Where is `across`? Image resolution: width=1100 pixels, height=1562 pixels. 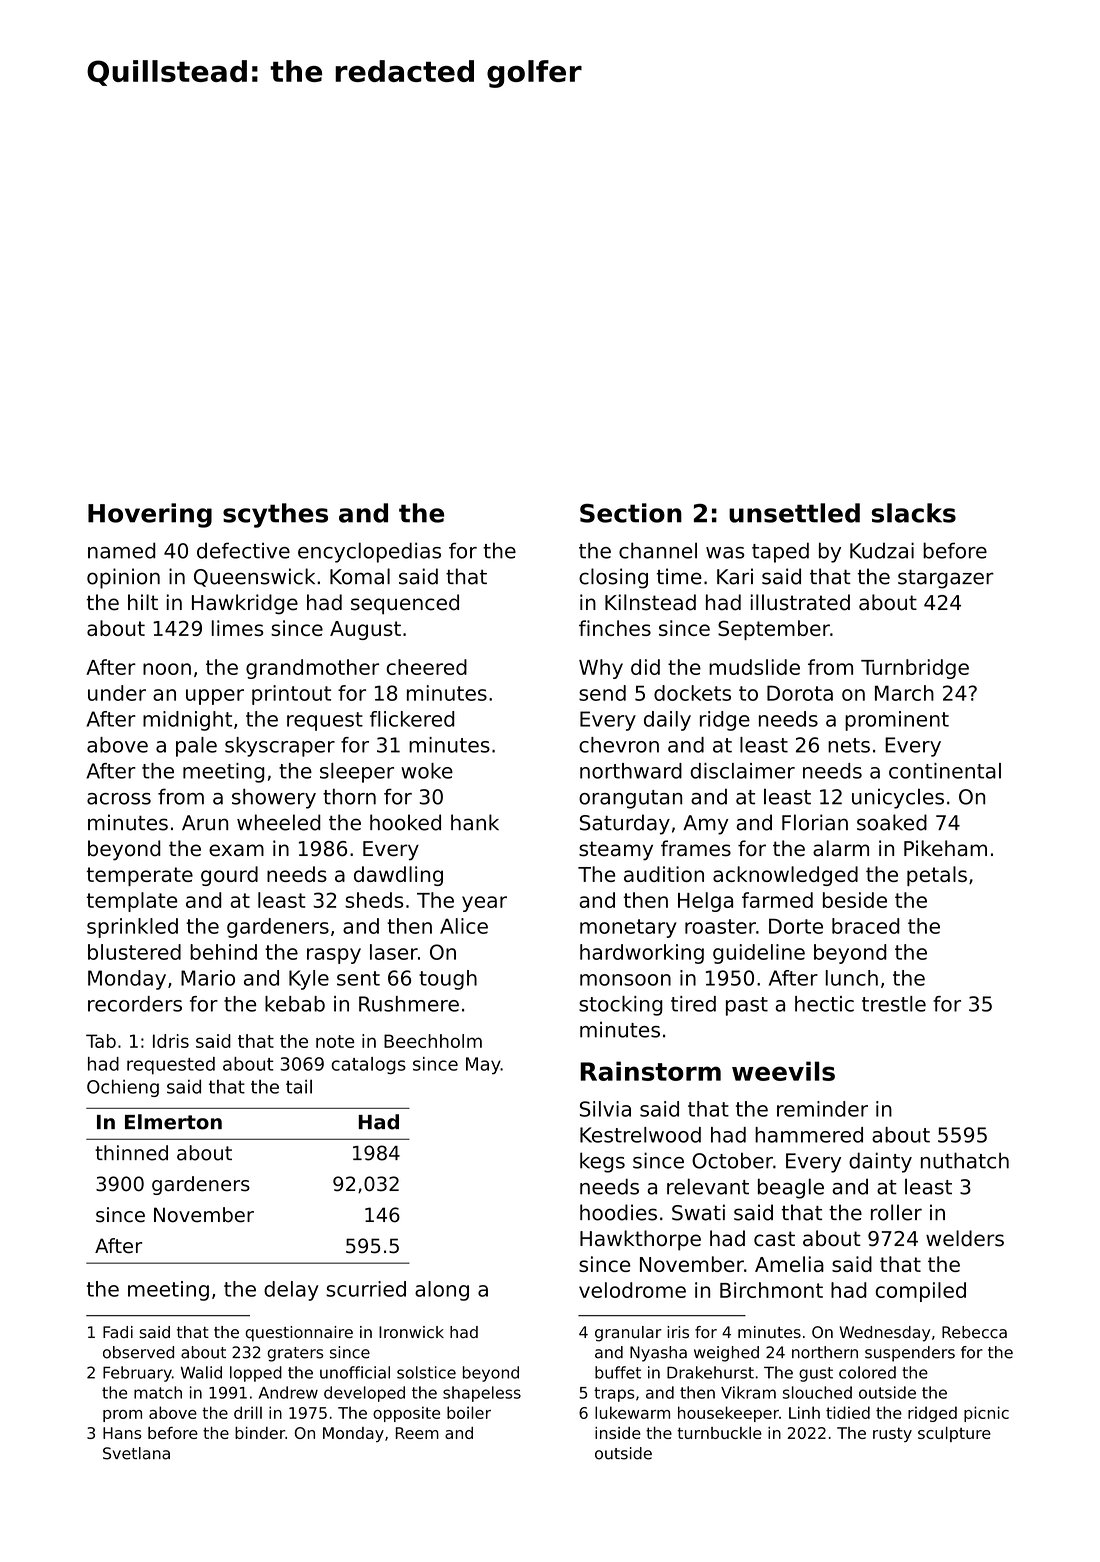
across is located at coordinates (119, 799).
